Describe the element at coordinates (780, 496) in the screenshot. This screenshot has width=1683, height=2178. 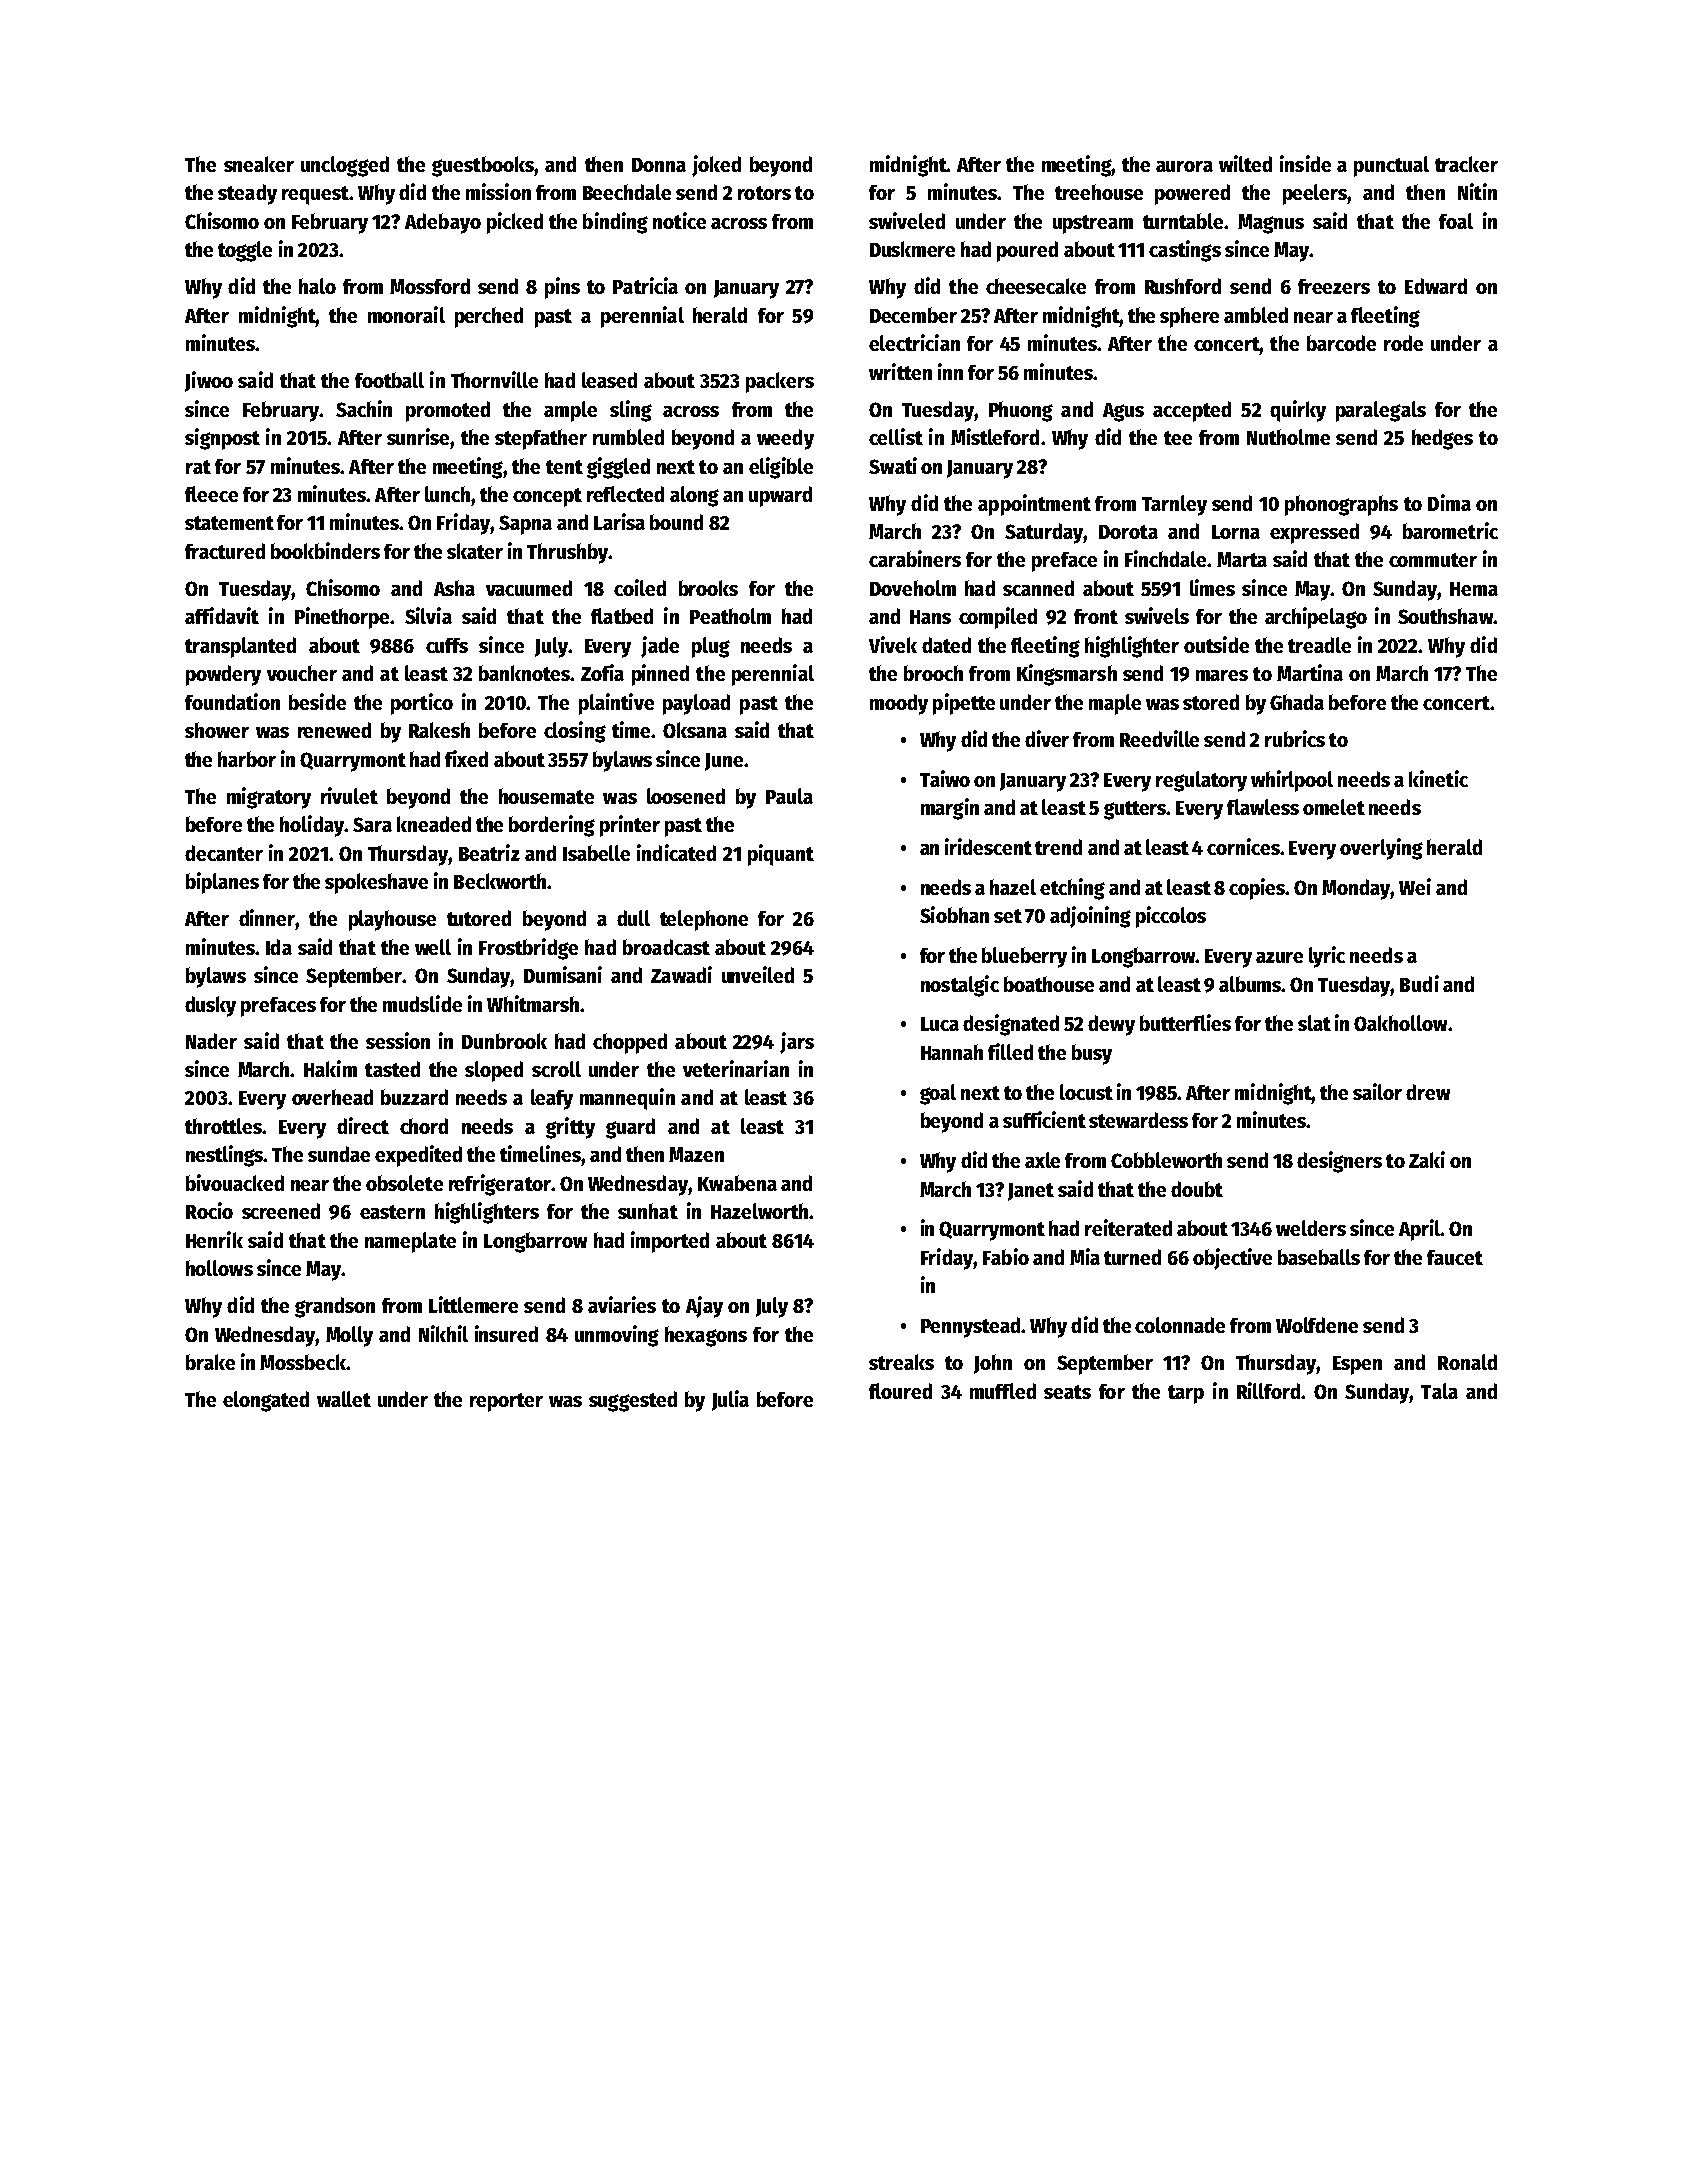
I see `upward` at that location.
